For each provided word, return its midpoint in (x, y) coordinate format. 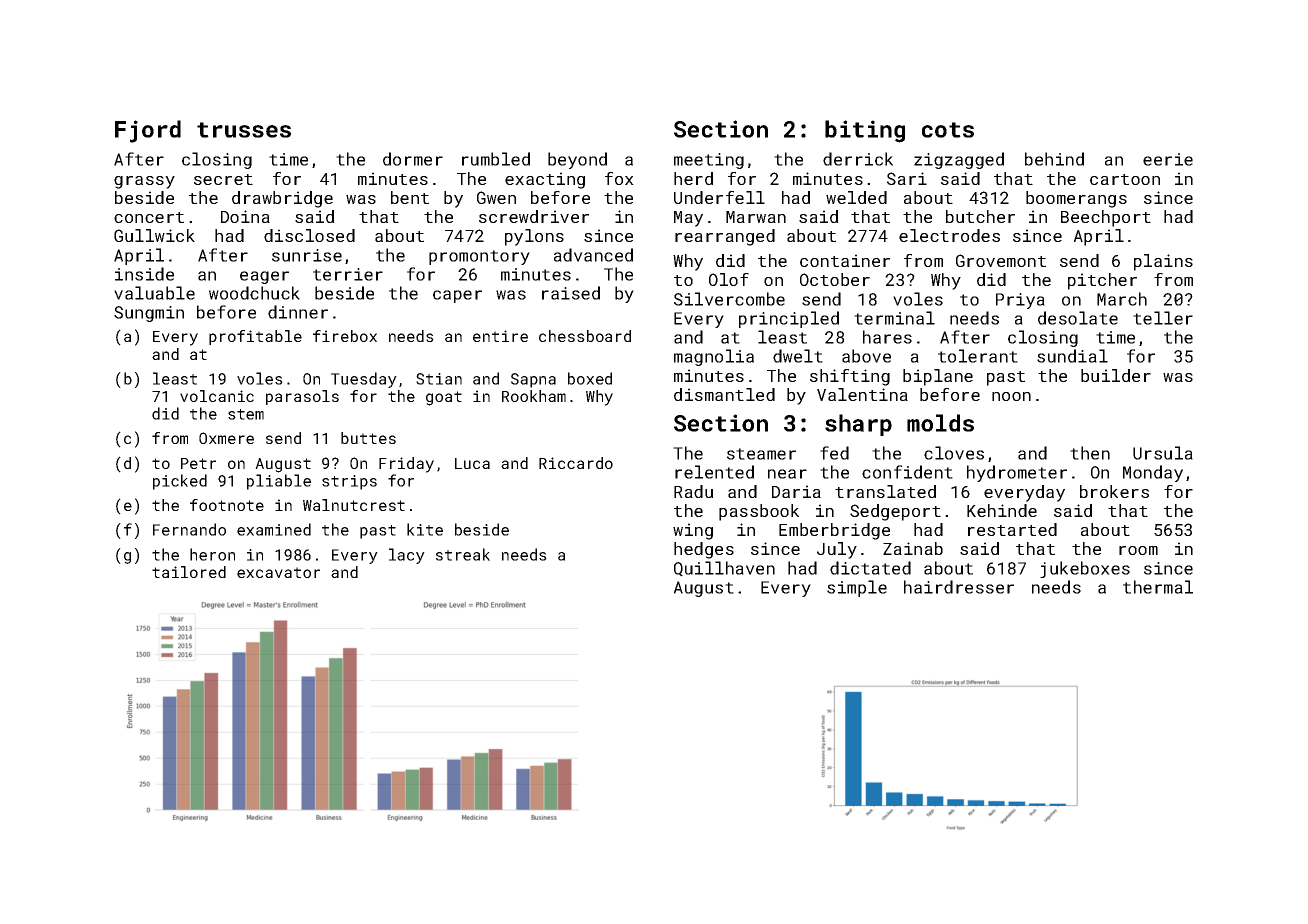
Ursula (1163, 453)
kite (425, 529)
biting (865, 131)
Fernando (189, 529)
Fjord (148, 131)
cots (948, 130)
